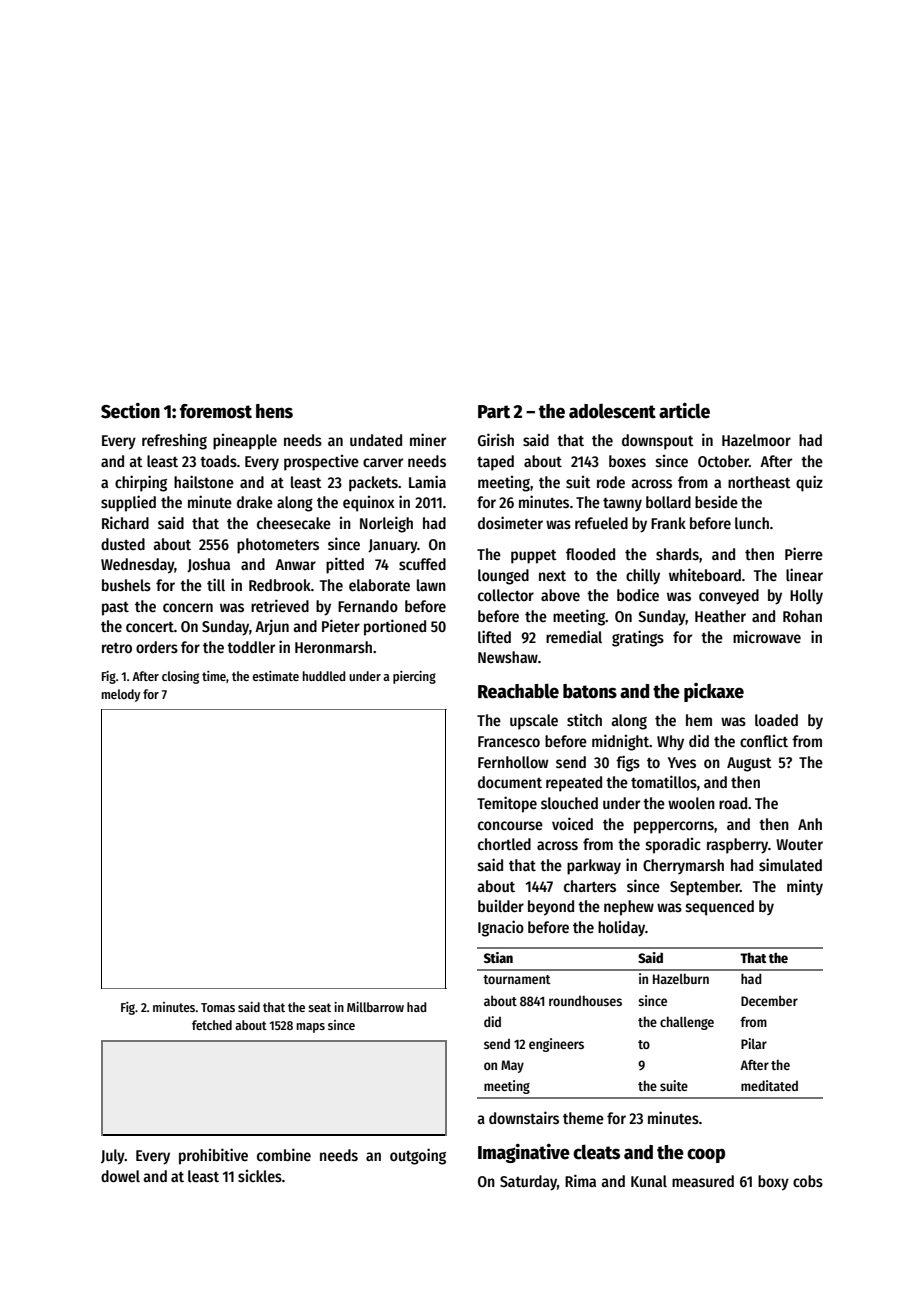 This screenshot has width=924, height=1308. I want to click on time, so click(214, 676).
